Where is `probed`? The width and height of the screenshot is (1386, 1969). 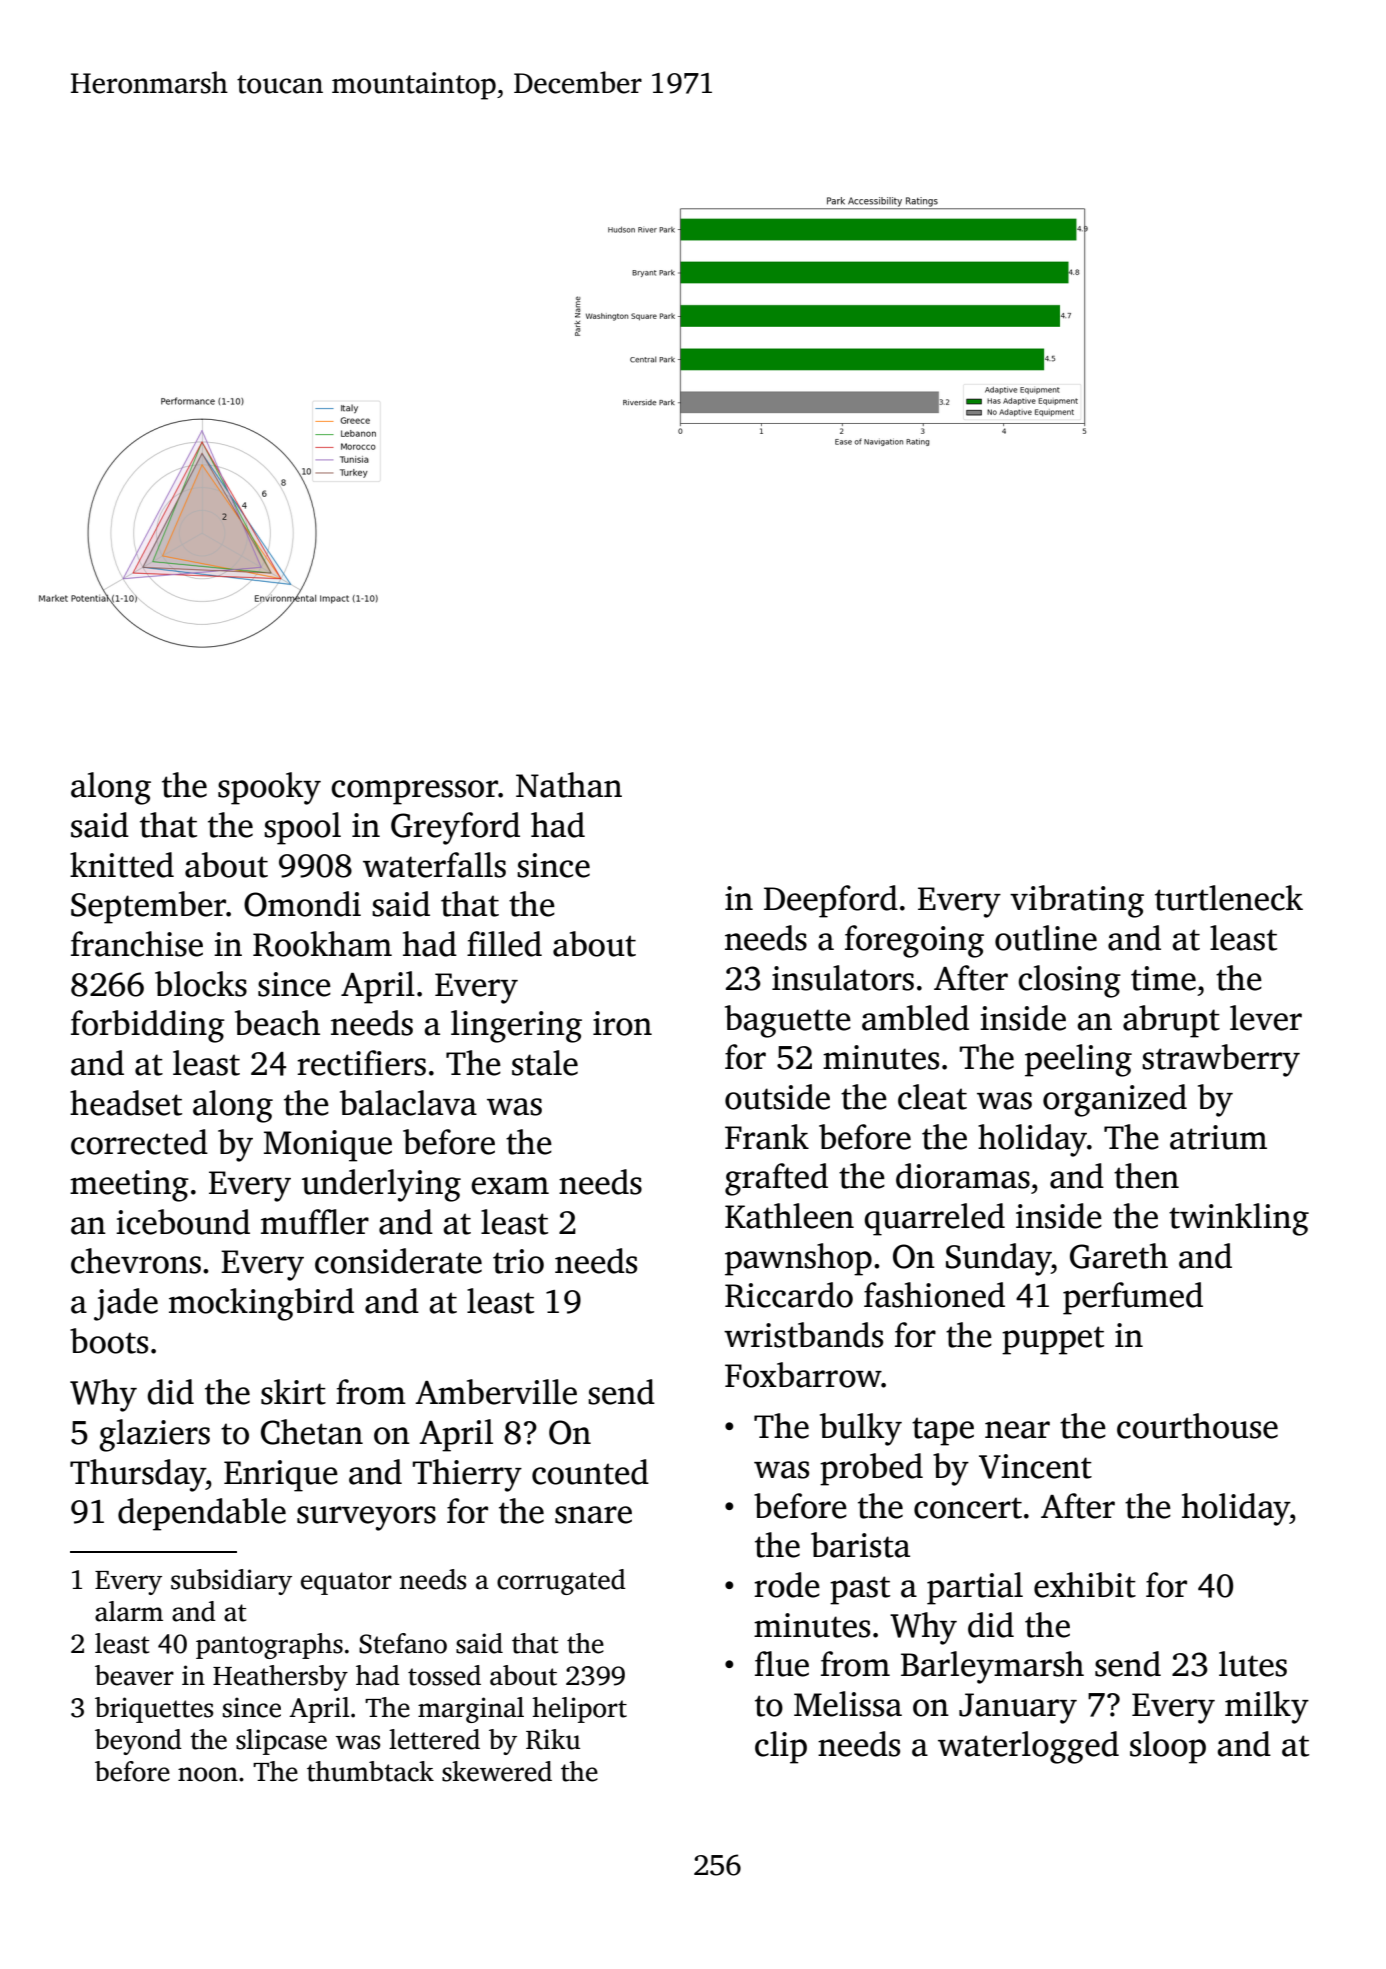 probed is located at coordinates (871, 1469).
